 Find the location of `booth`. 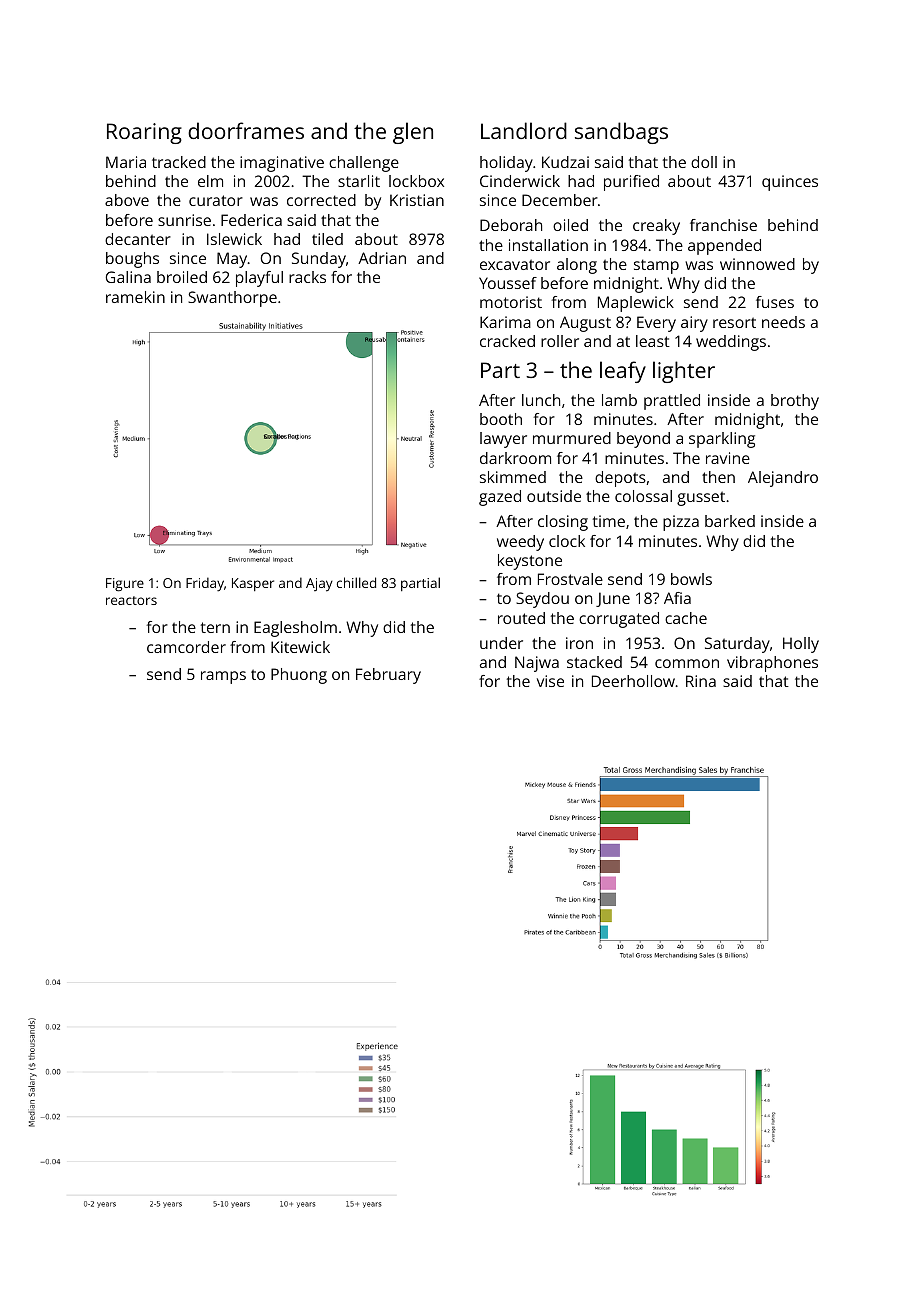

booth is located at coordinates (501, 419).
